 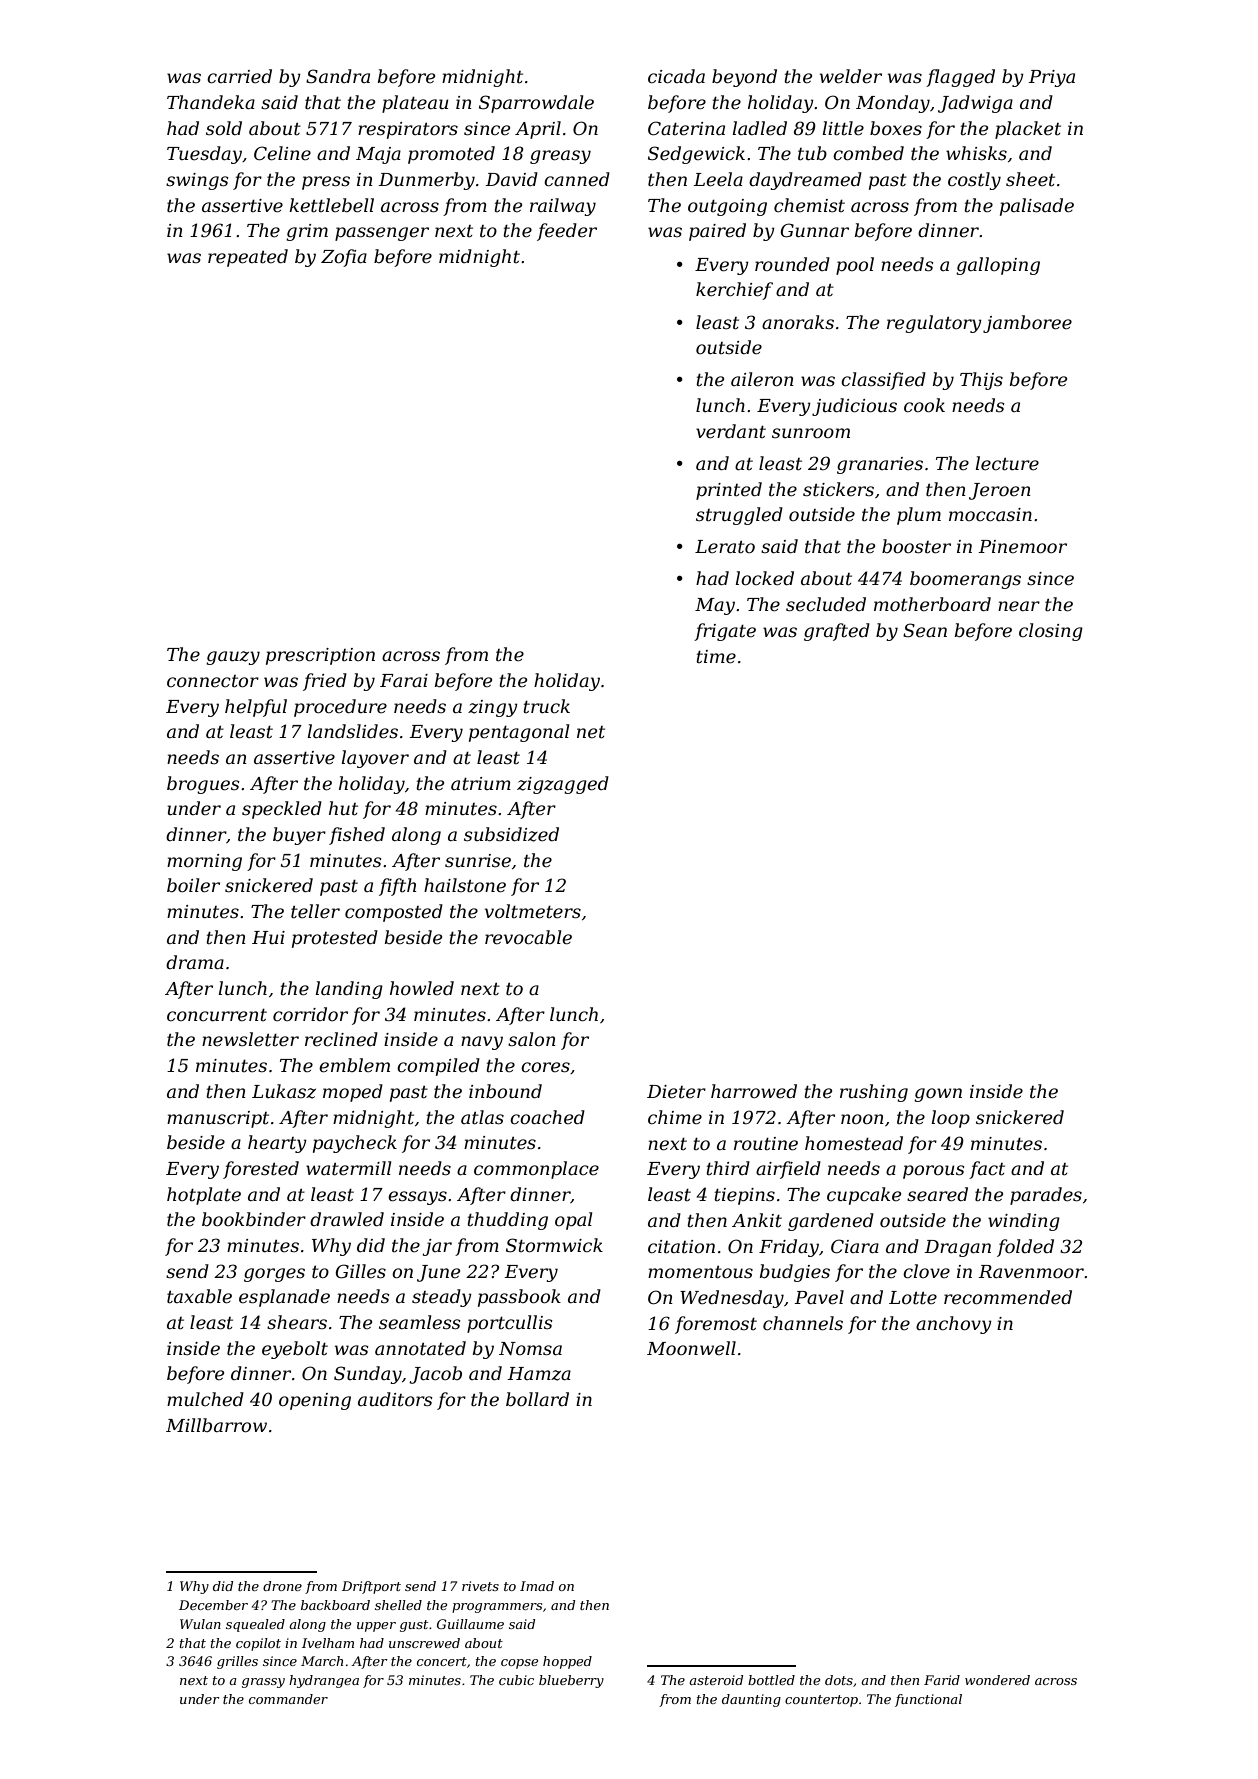 I want to click on Priya, so click(x=1051, y=78).
